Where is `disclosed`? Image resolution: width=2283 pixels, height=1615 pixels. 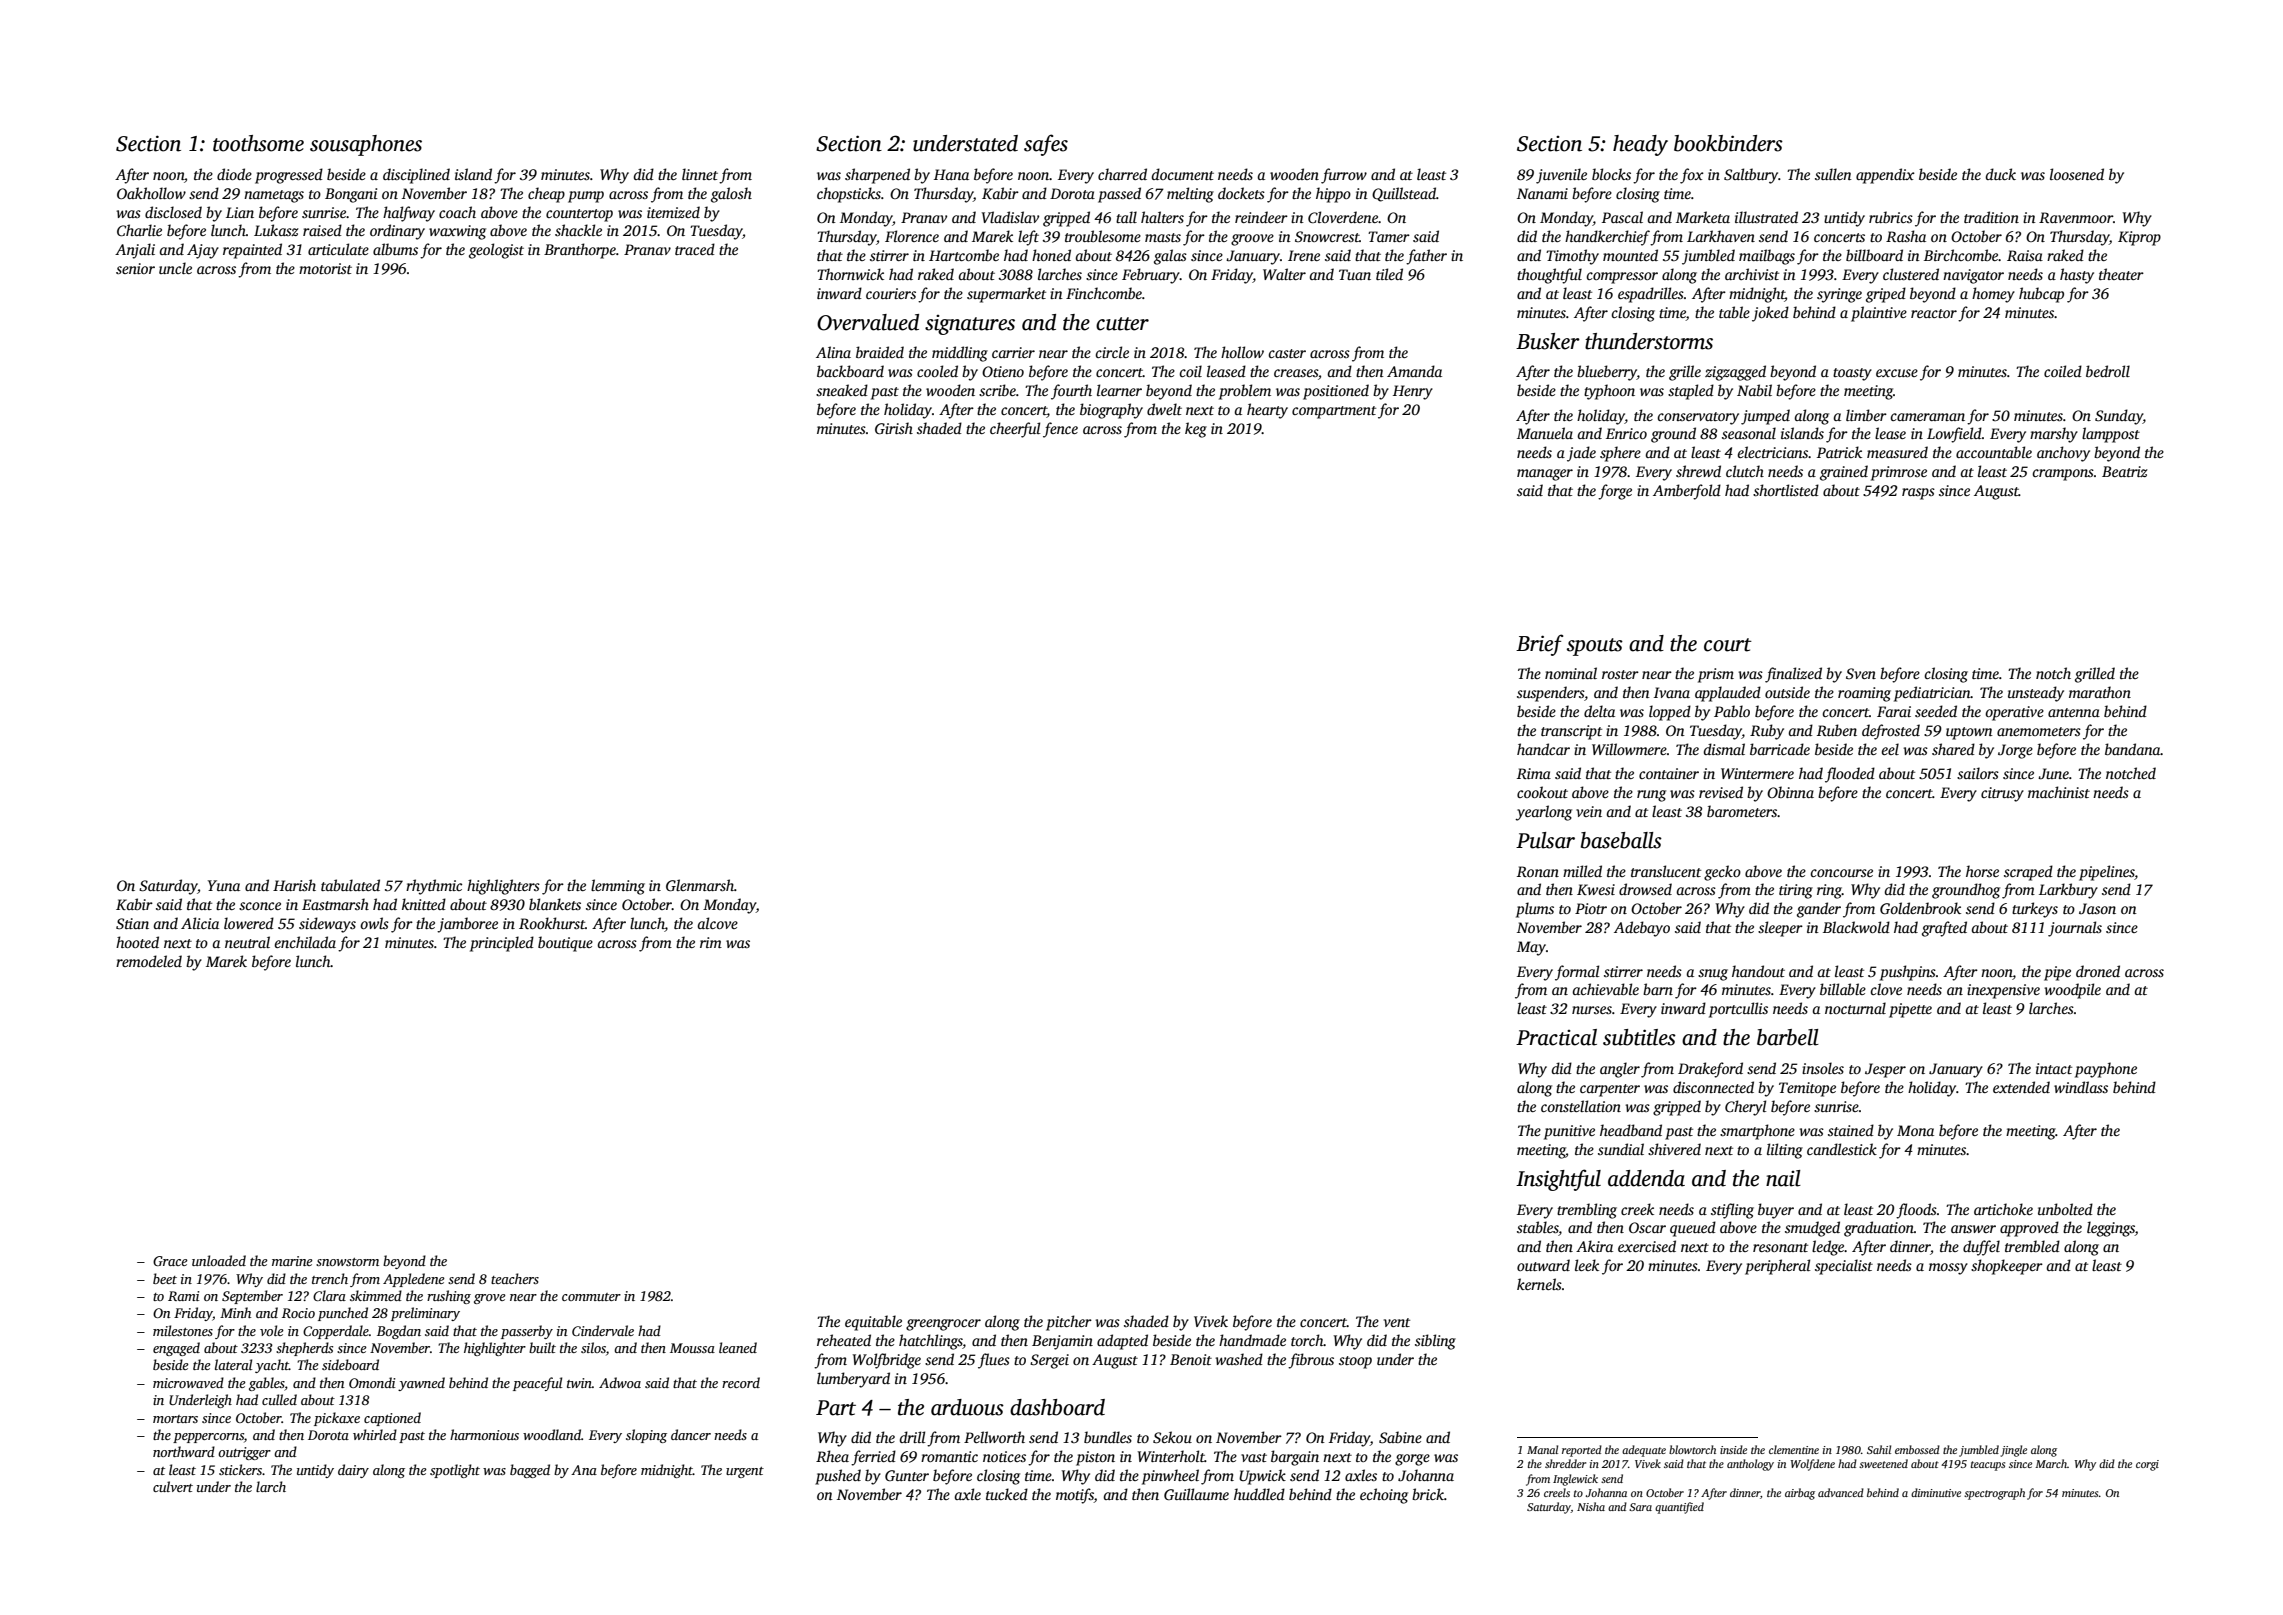
disclosed is located at coordinates (173, 212).
